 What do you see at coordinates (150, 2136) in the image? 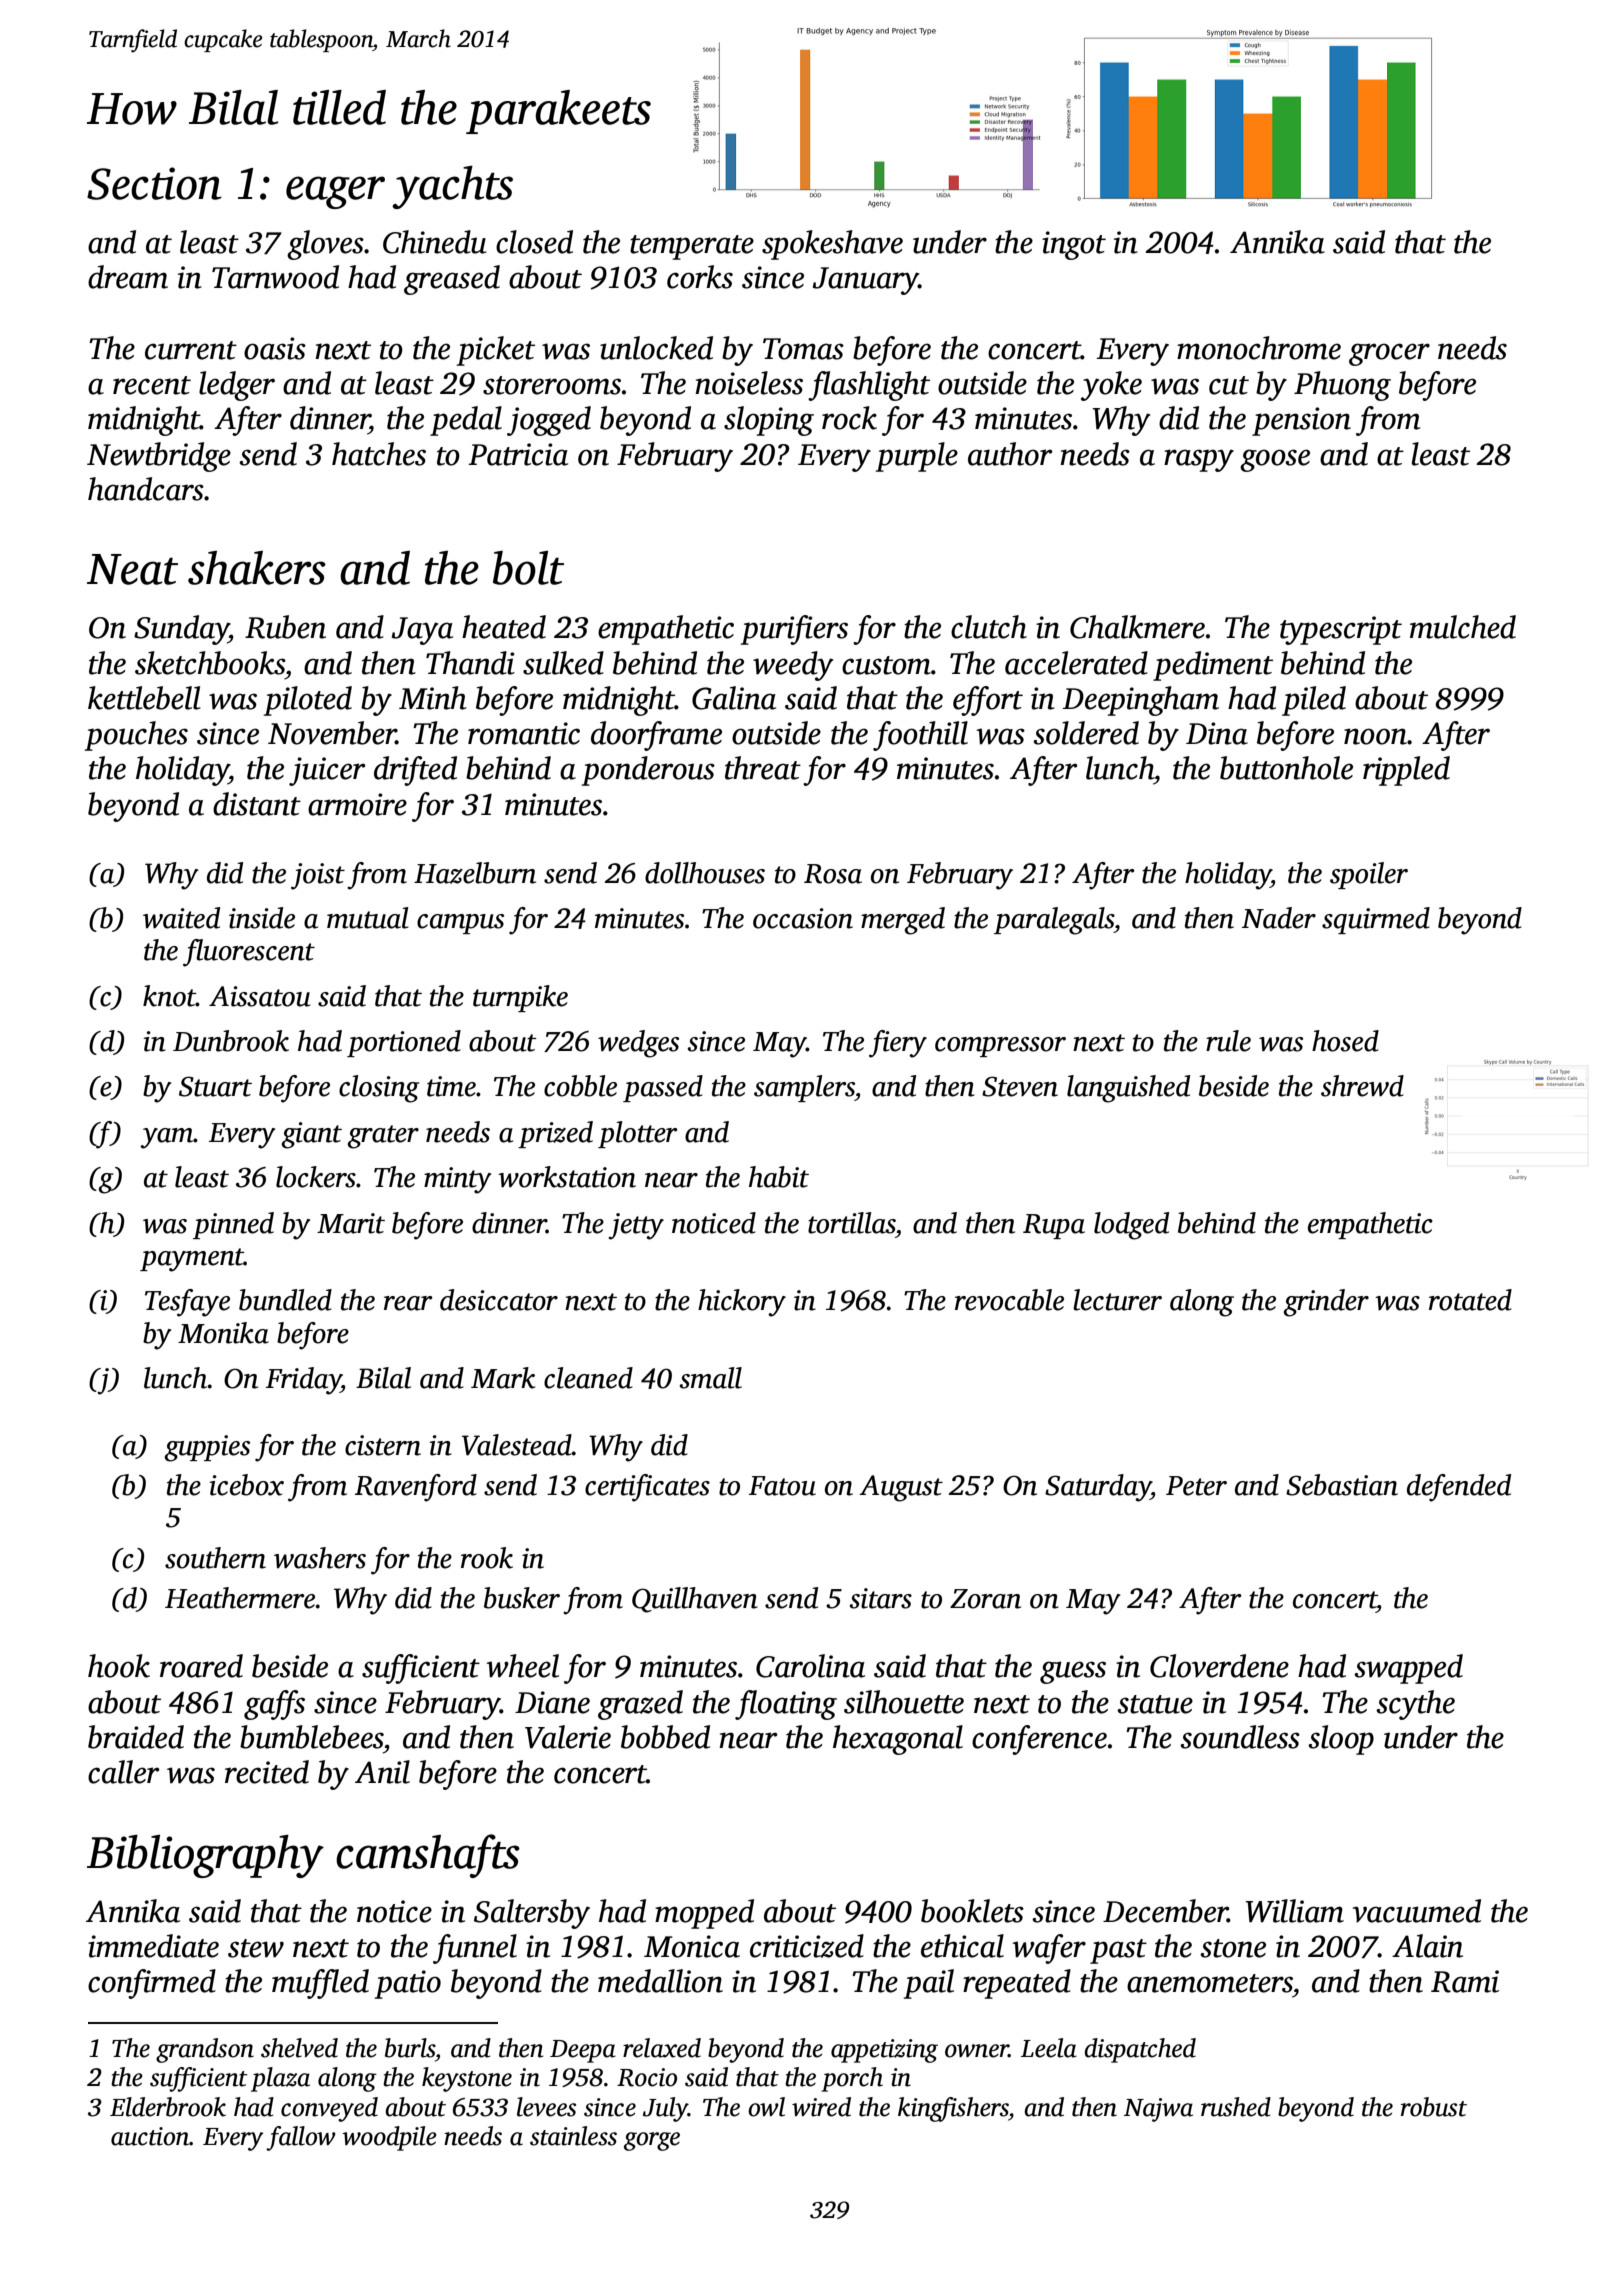
I see `auction` at bounding box center [150, 2136].
